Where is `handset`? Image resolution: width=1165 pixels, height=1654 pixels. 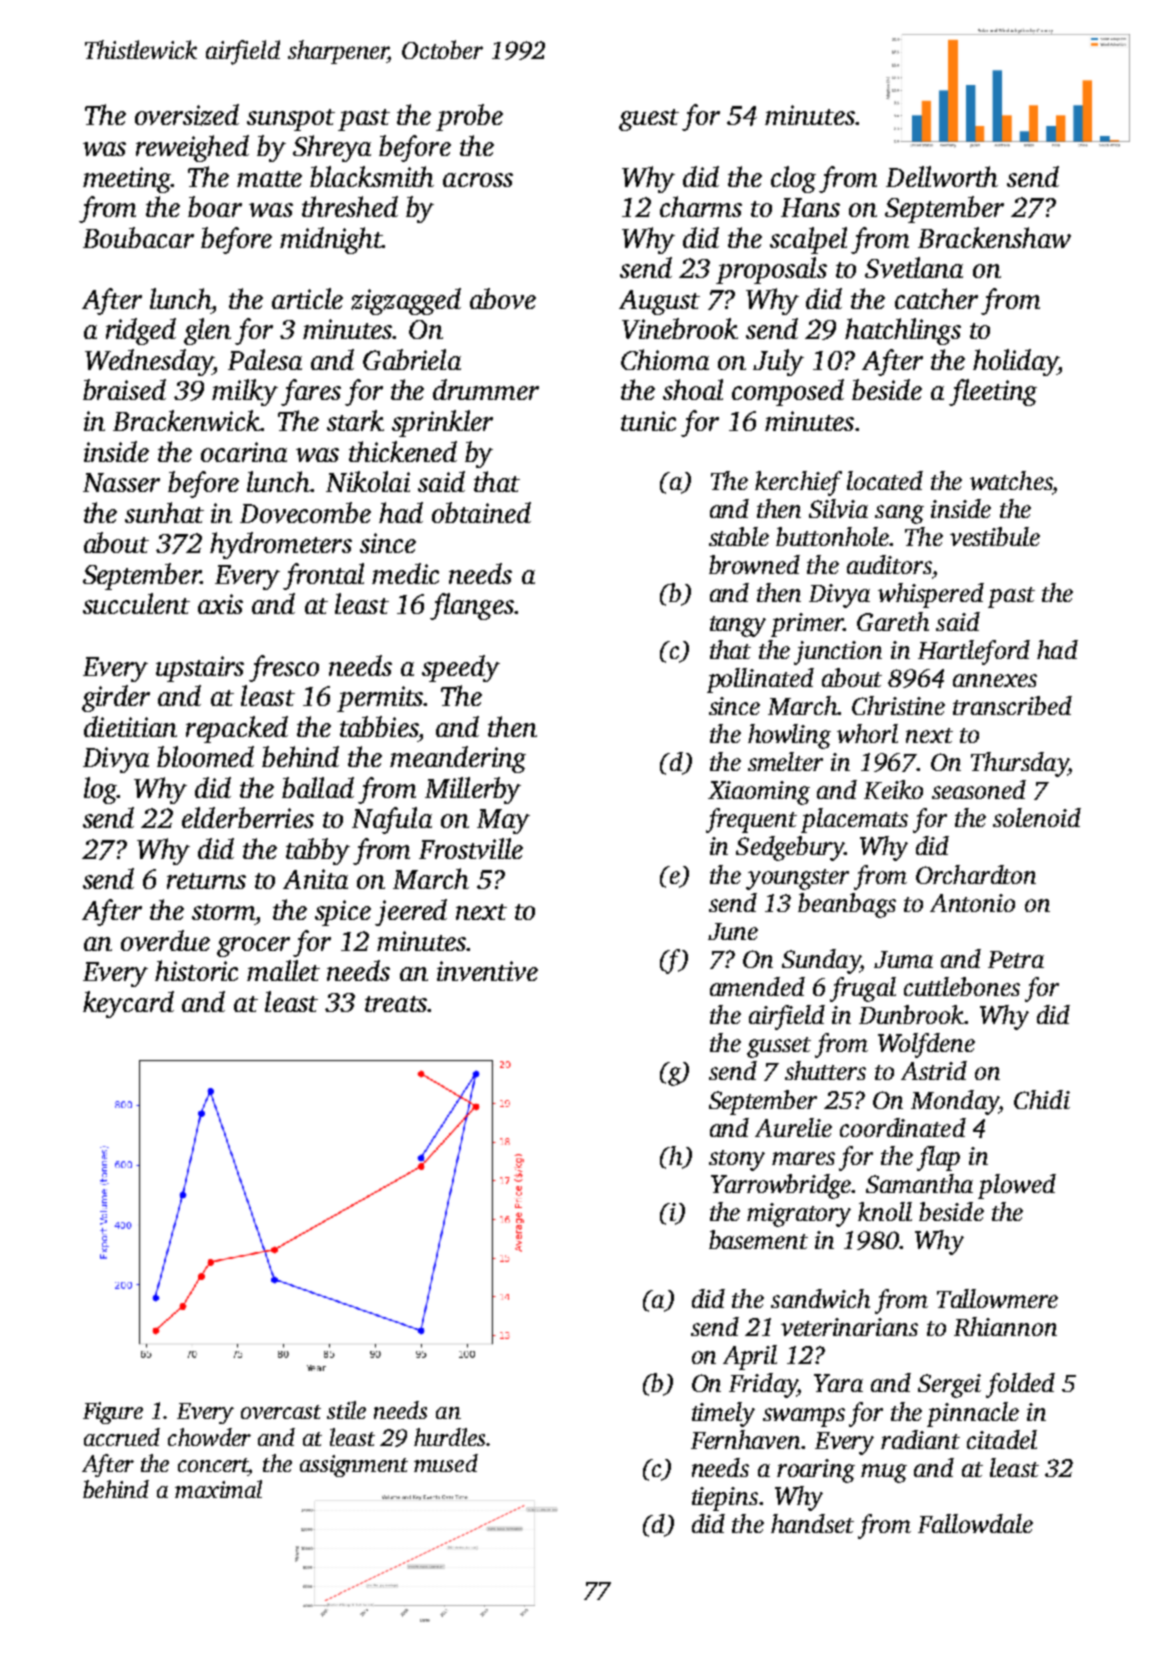
handset is located at coordinates (812, 1523).
